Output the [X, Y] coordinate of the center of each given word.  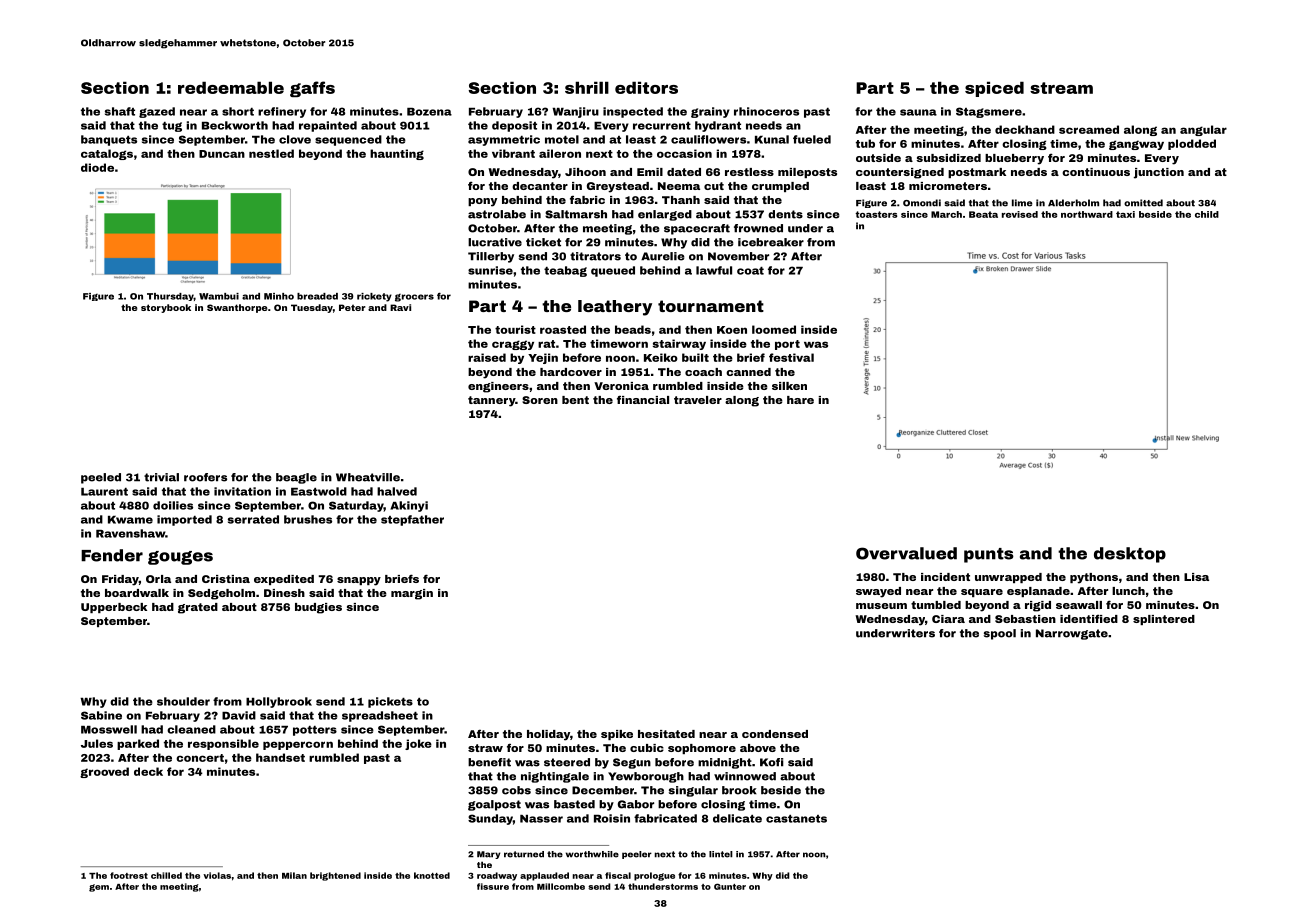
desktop [1130, 555]
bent [575, 400]
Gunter [730, 886]
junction [1159, 173]
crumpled [780, 187]
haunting [397, 154]
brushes [308, 519]
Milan [294, 875]
